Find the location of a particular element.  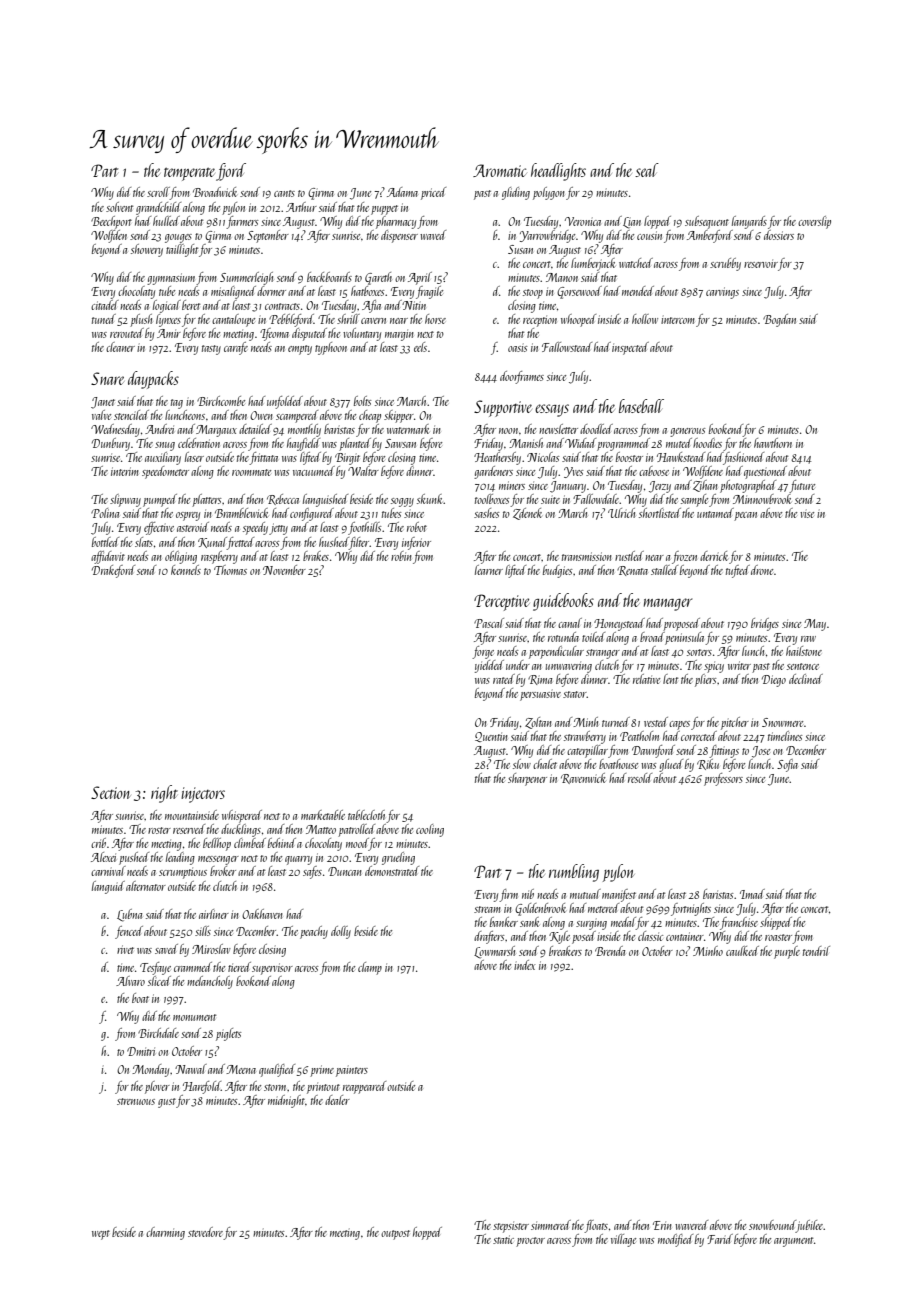

future is located at coordinates (802, 486).
